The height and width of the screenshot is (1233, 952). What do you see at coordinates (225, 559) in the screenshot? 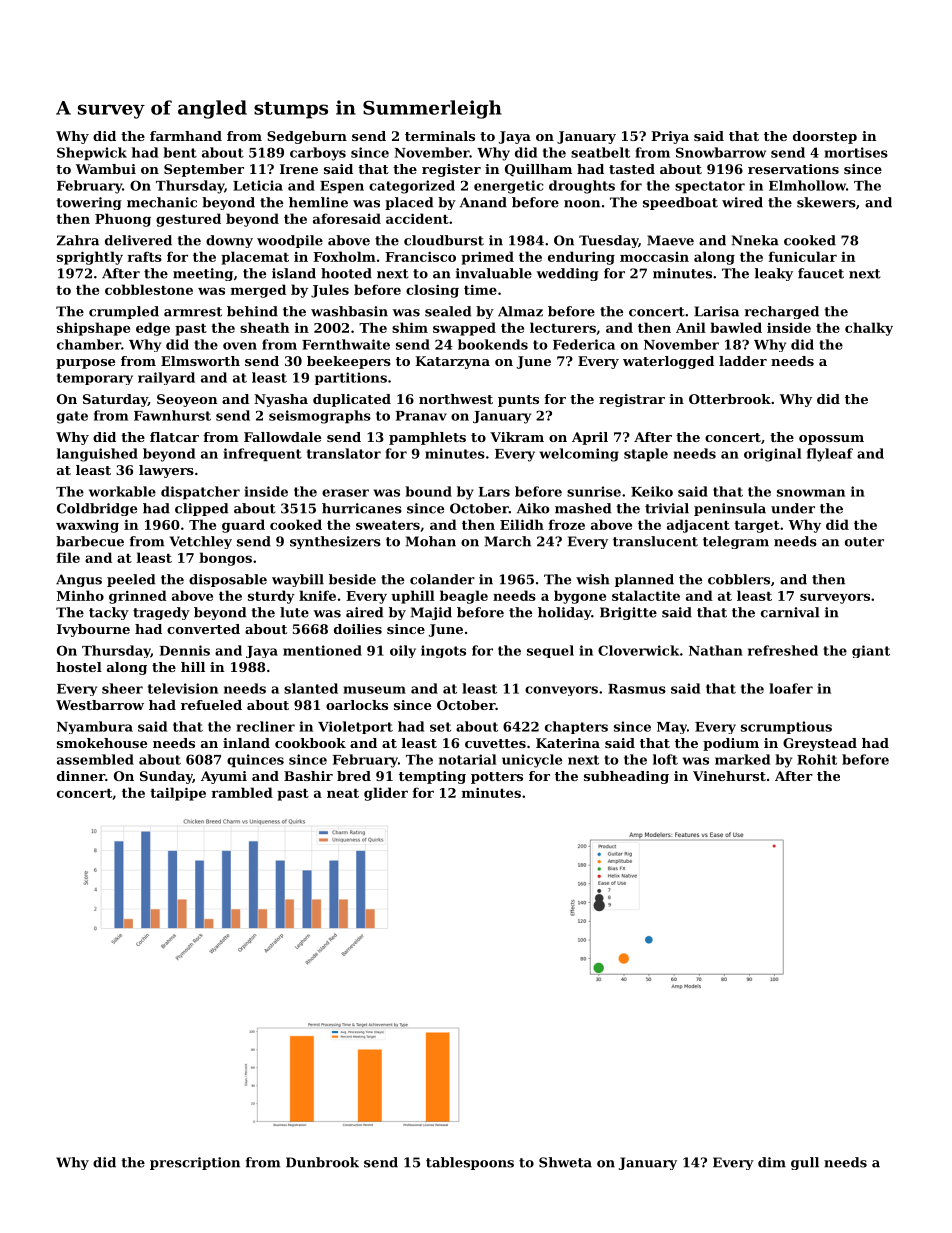
I see `bongos` at bounding box center [225, 559].
